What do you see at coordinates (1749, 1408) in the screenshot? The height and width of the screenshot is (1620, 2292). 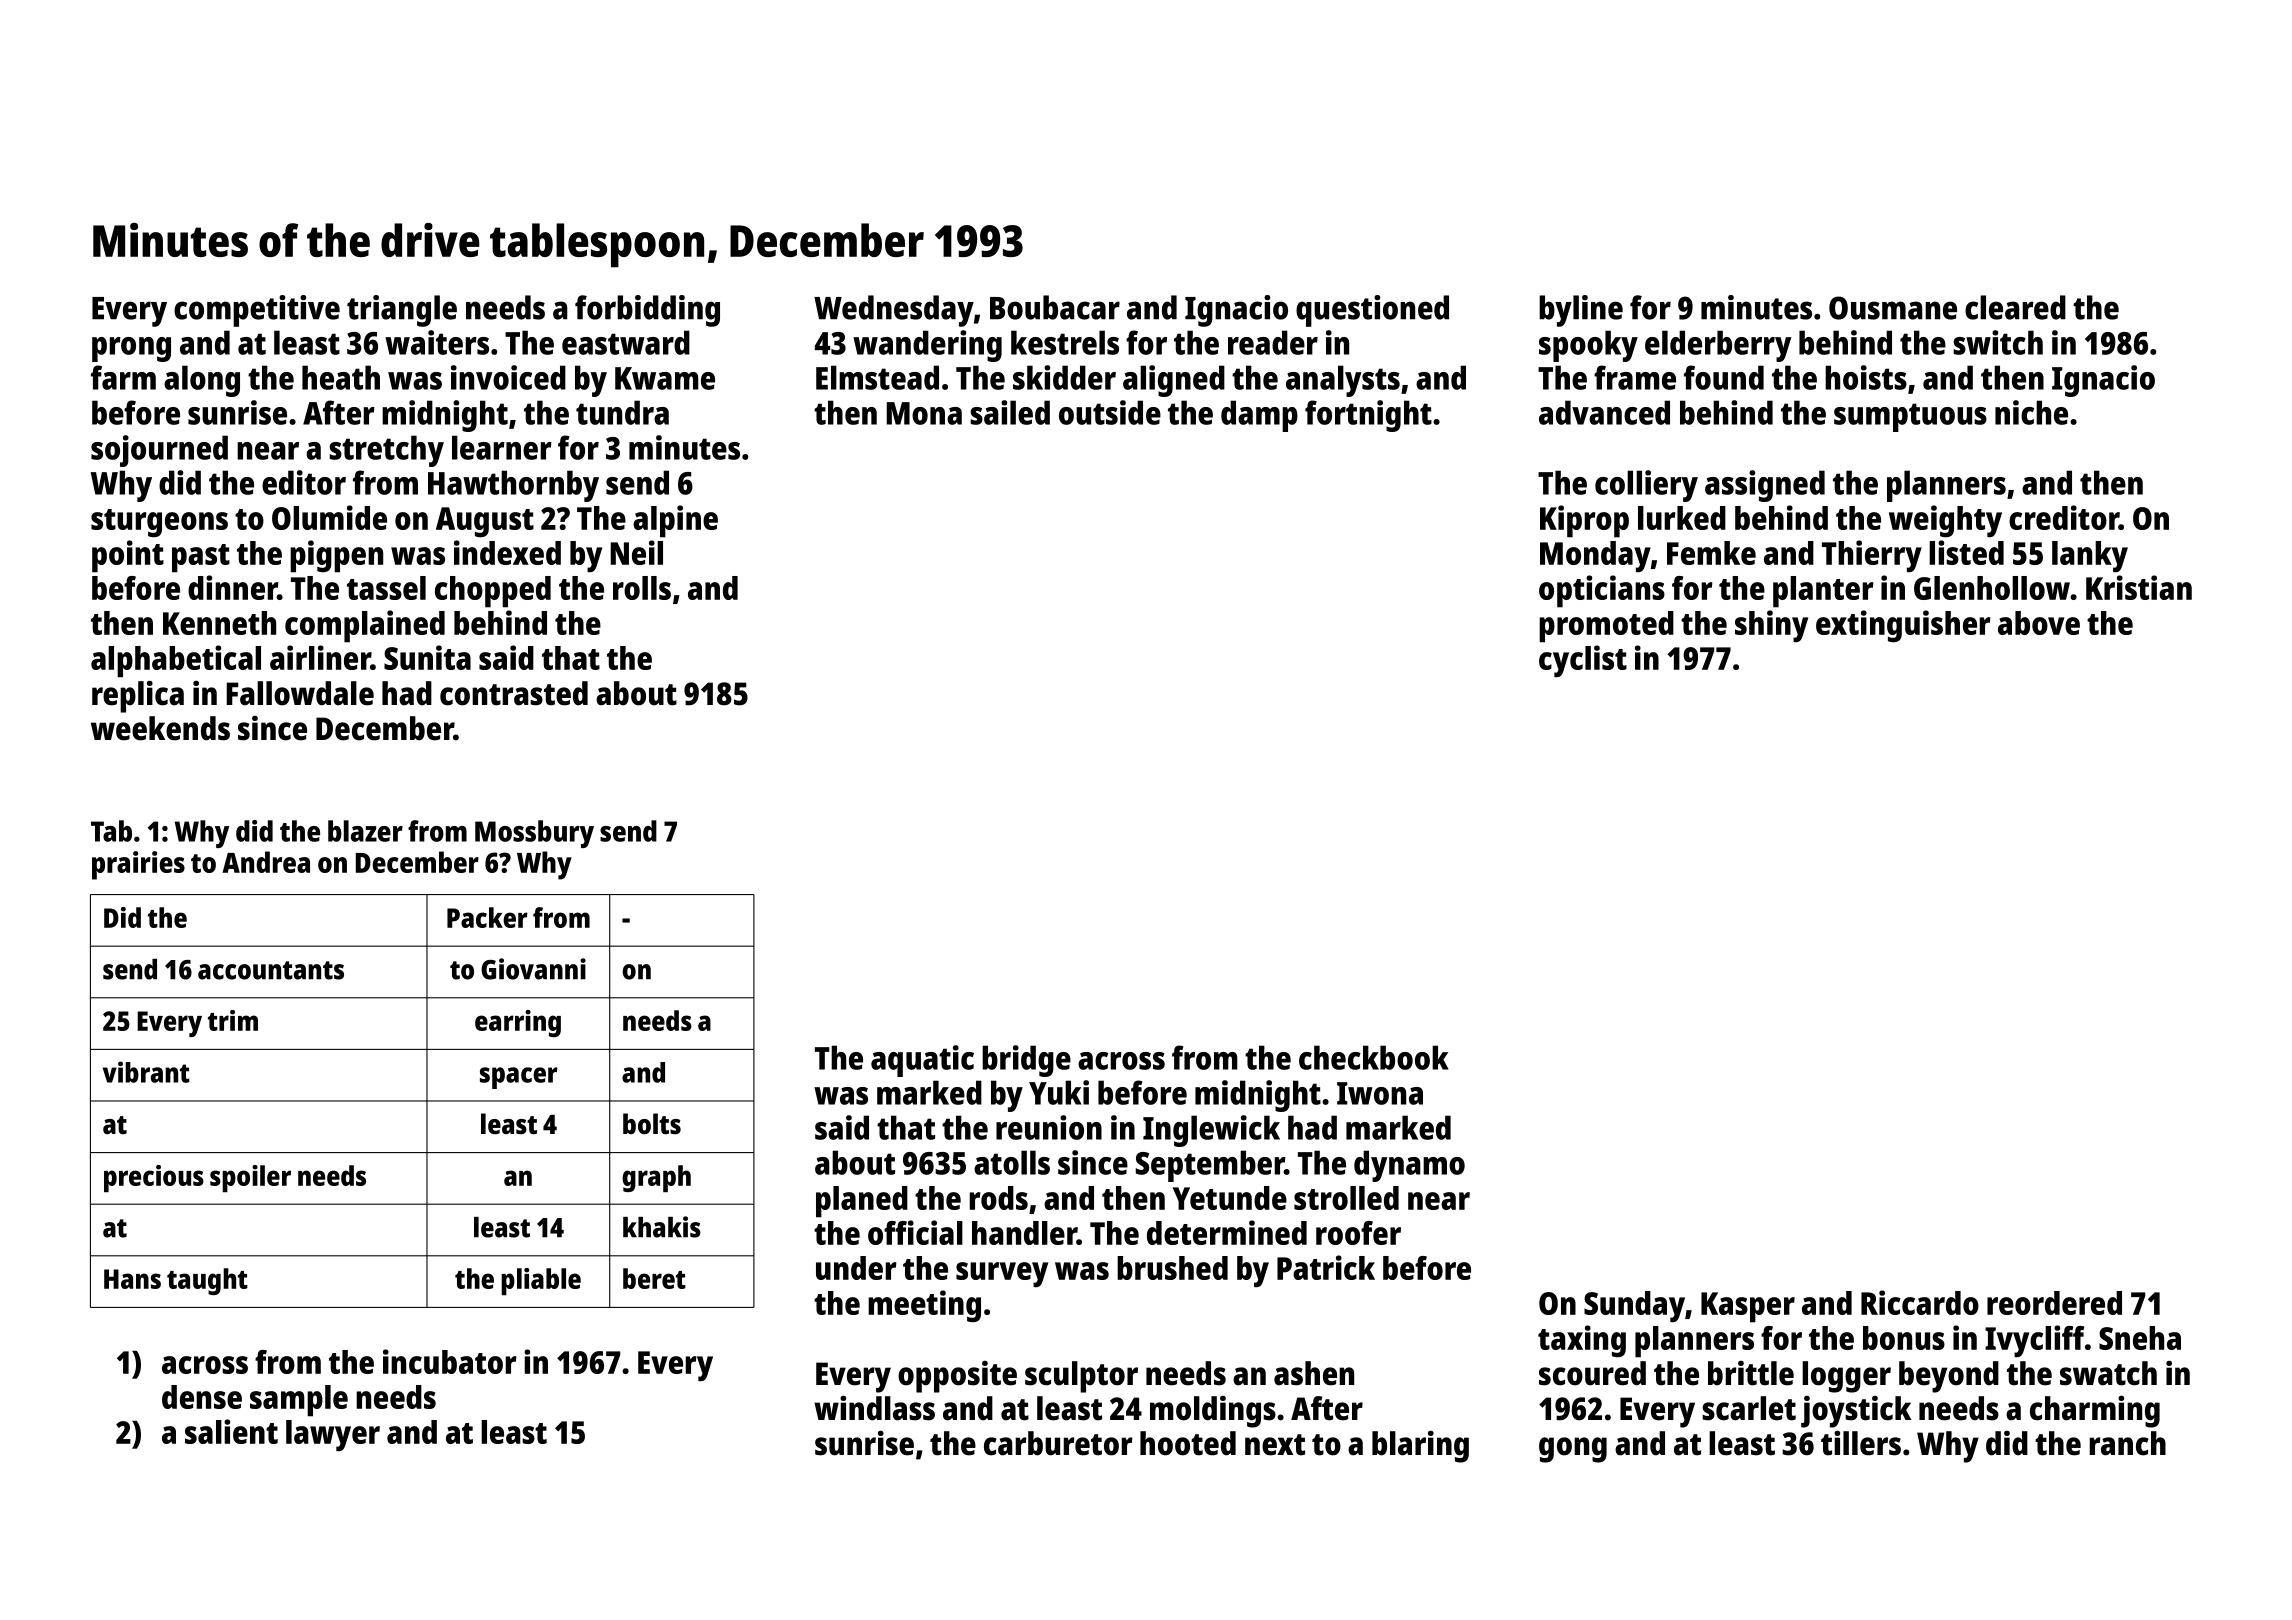 I see `scarlet` at bounding box center [1749, 1408].
